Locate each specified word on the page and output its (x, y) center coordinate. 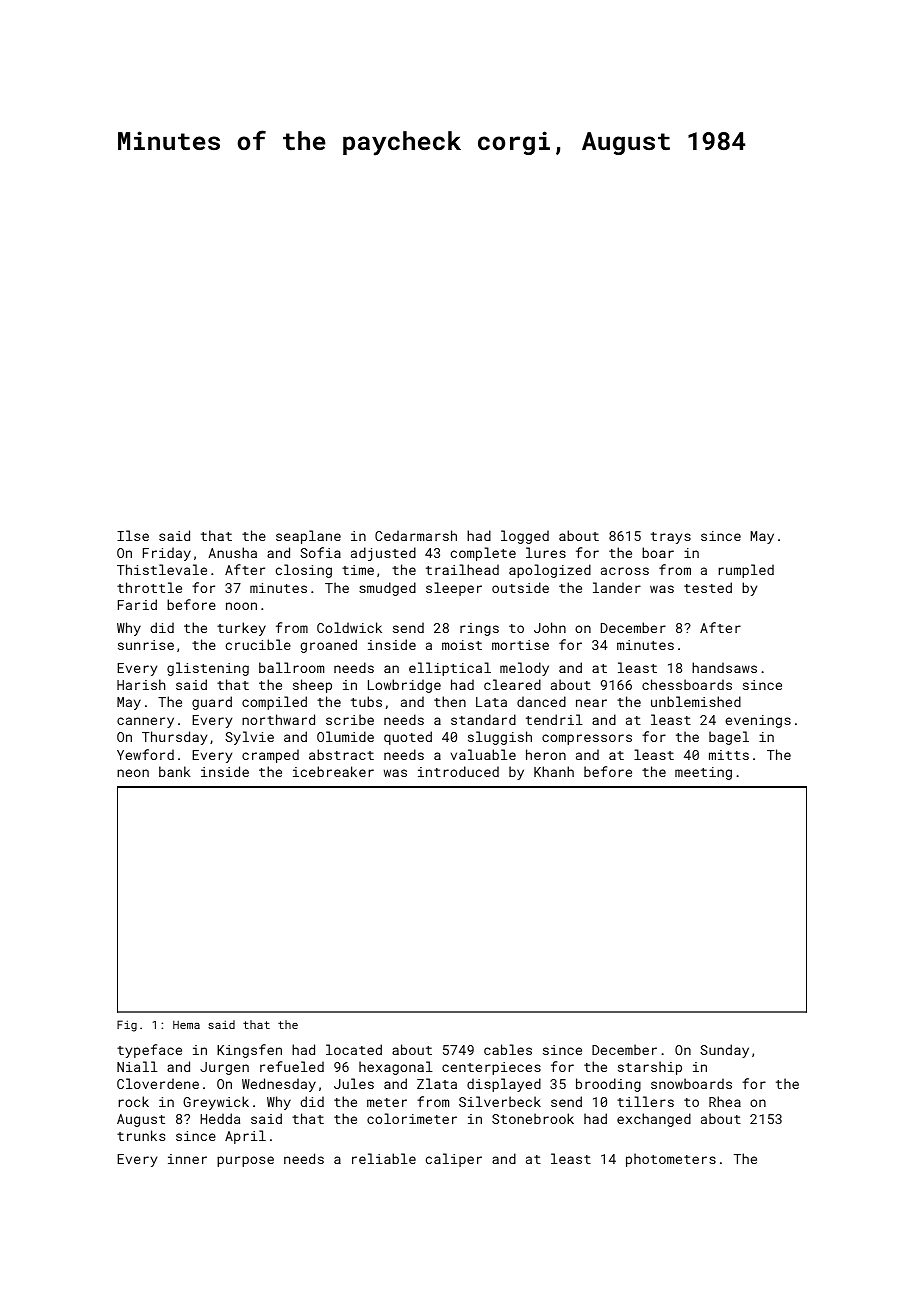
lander (617, 587)
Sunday (724, 1051)
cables (508, 1049)
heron (546, 754)
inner (187, 1159)
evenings (758, 721)
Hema (186, 1025)
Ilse (133, 535)
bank (175, 771)
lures (546, 552)
